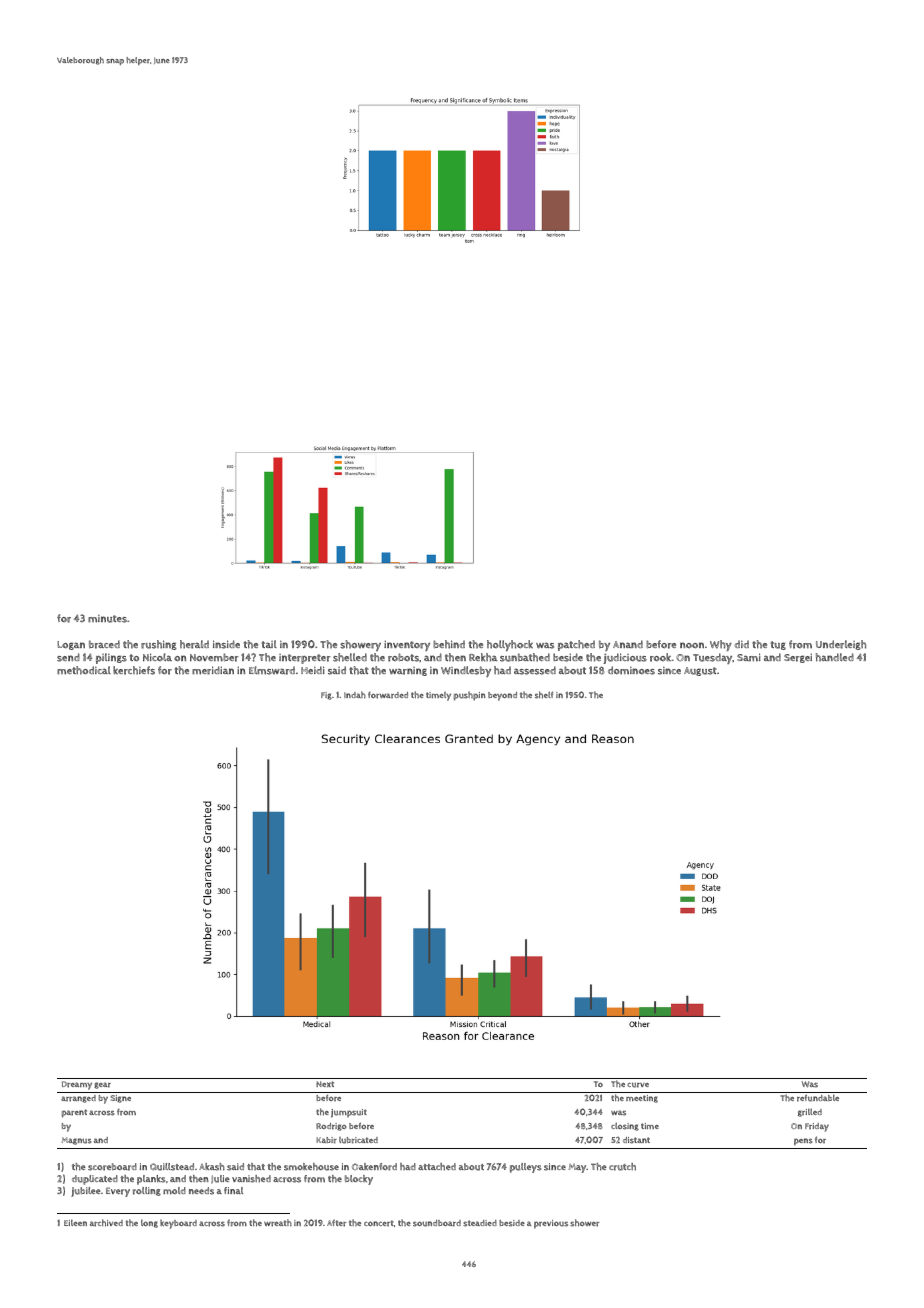  What do you see at coordinates (68, 657) in the screenshot?
I see `send` at bounding box center [68, 657].
